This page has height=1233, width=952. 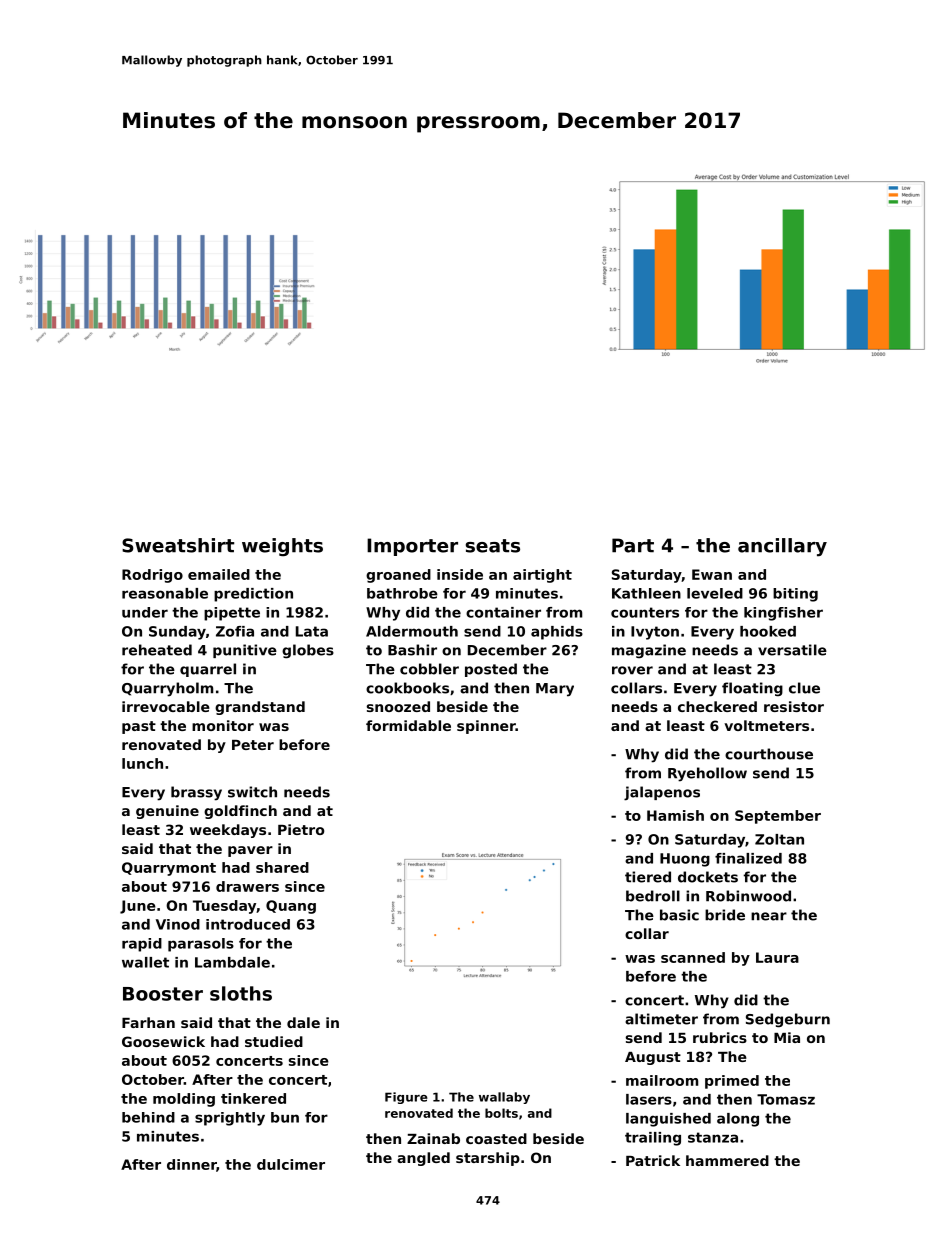 What do you see at coordinates (274, 1041) in the page?
I see `studied` at bounding box center [274, 1041].
